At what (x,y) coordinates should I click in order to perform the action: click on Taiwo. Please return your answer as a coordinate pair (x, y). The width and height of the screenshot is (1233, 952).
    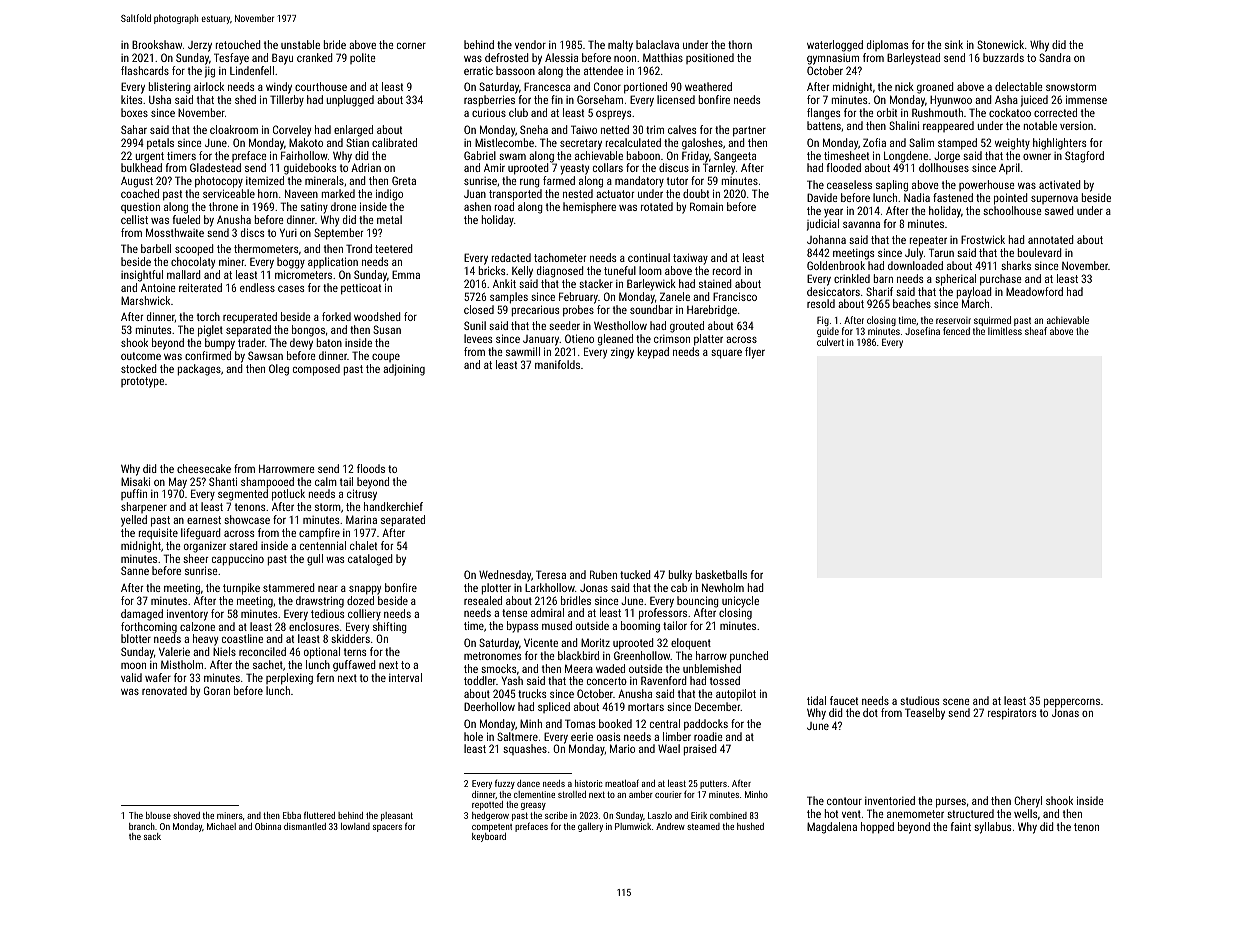
    Looking at the image, I should click on (584, 129).
